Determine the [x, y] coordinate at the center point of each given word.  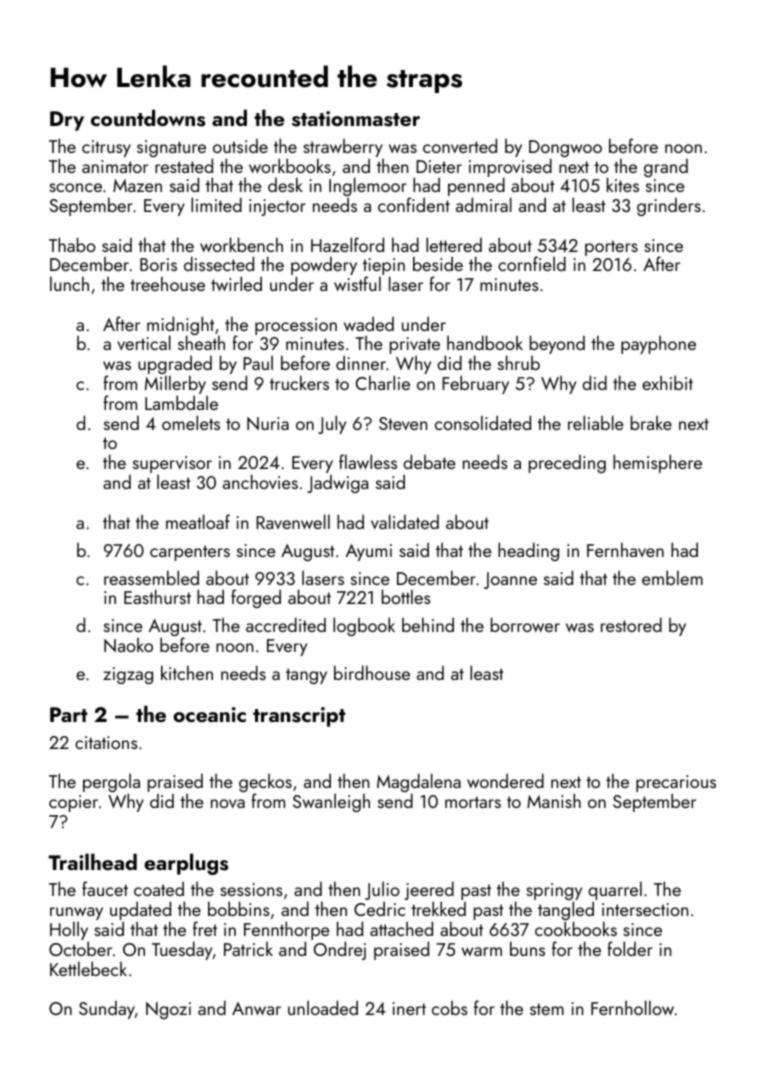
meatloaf [198, 521]
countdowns [148, 118]
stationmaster [356, 119]
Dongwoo [565, 148]
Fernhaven [625, 549]
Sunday [107, 1010]
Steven [403, 423]
